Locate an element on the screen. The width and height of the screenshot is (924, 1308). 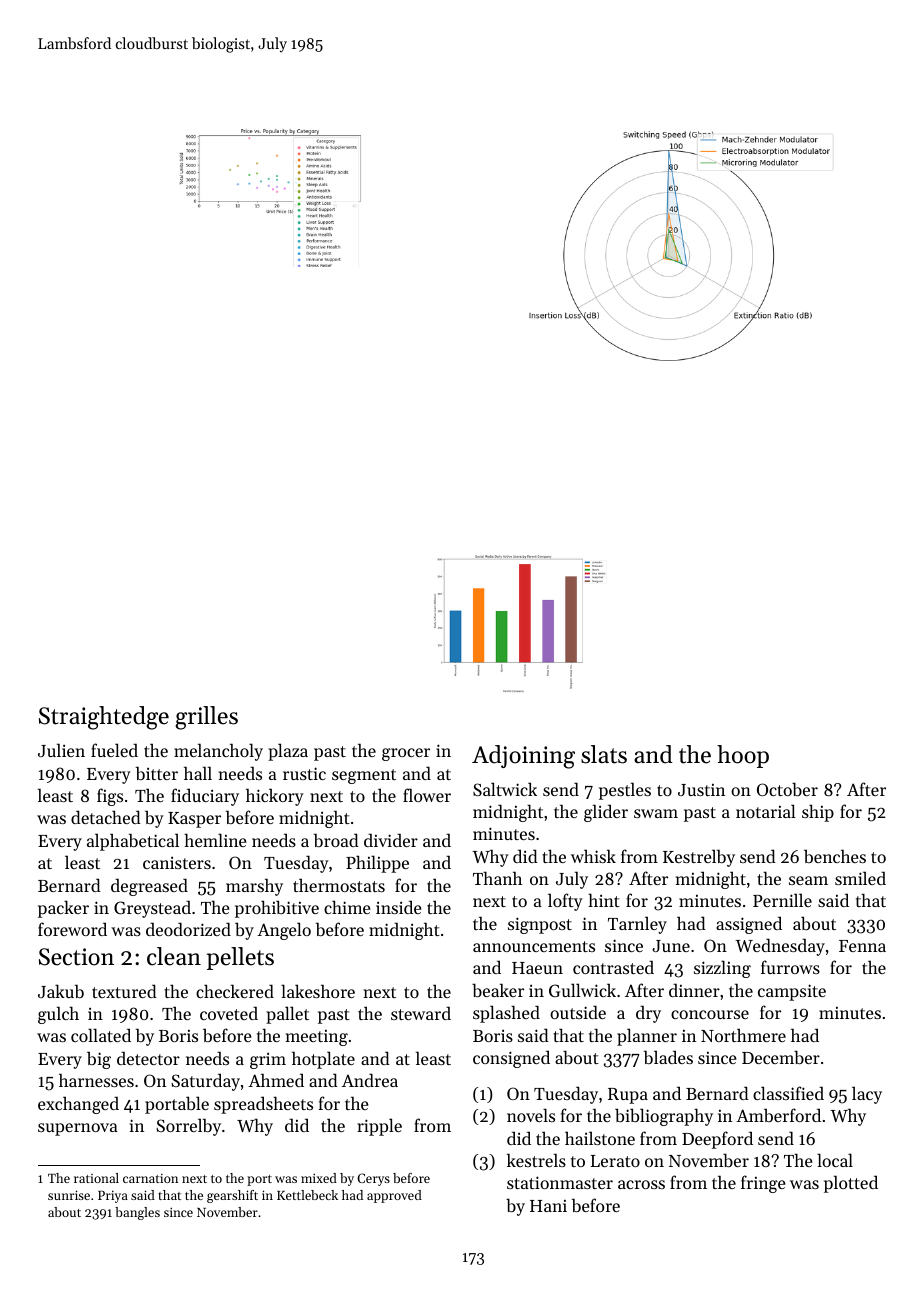
fringe is located at coordinates (763, 1184).
